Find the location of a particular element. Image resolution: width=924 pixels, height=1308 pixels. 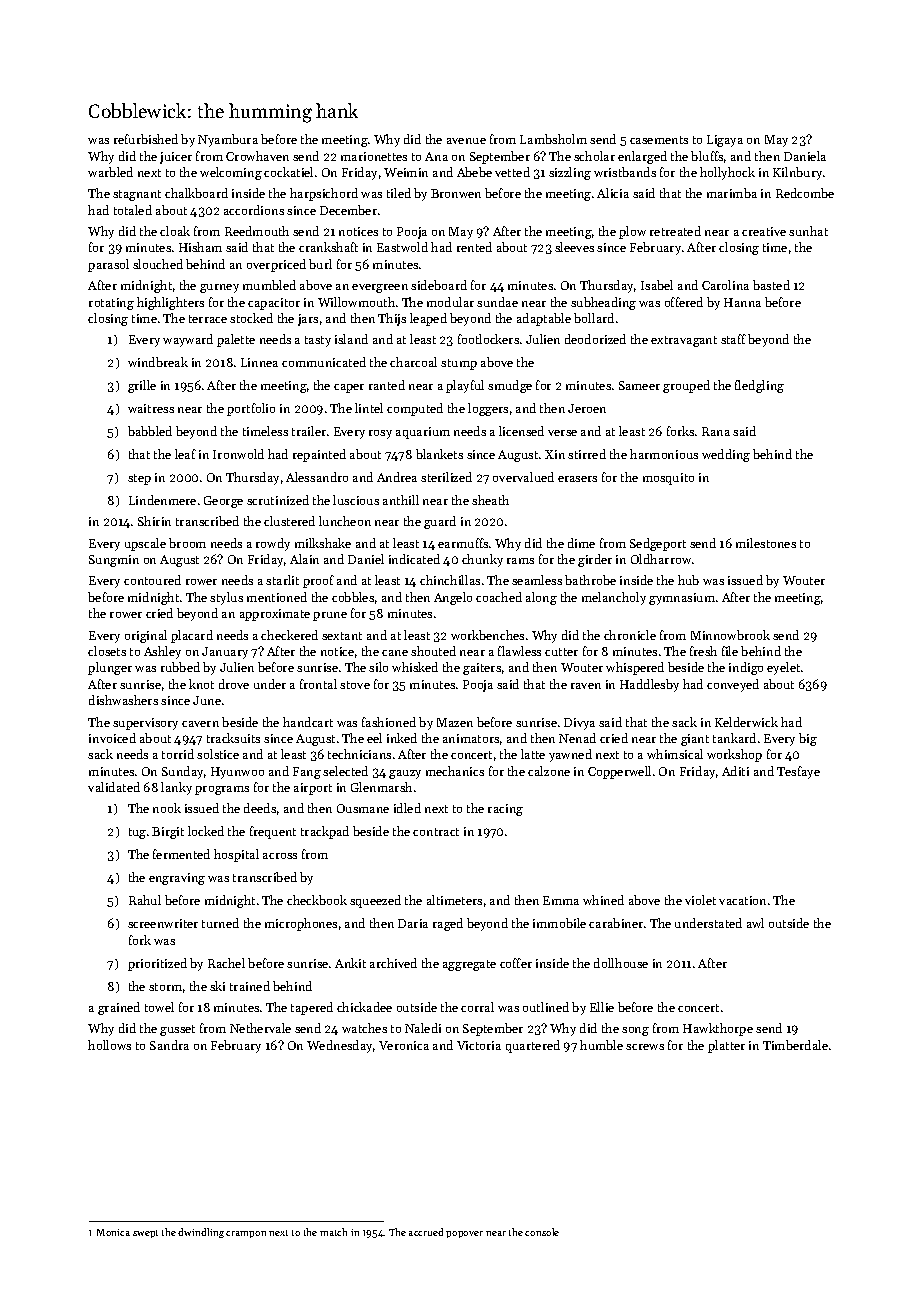

chalkboard is located at coordinates (196, 193).
